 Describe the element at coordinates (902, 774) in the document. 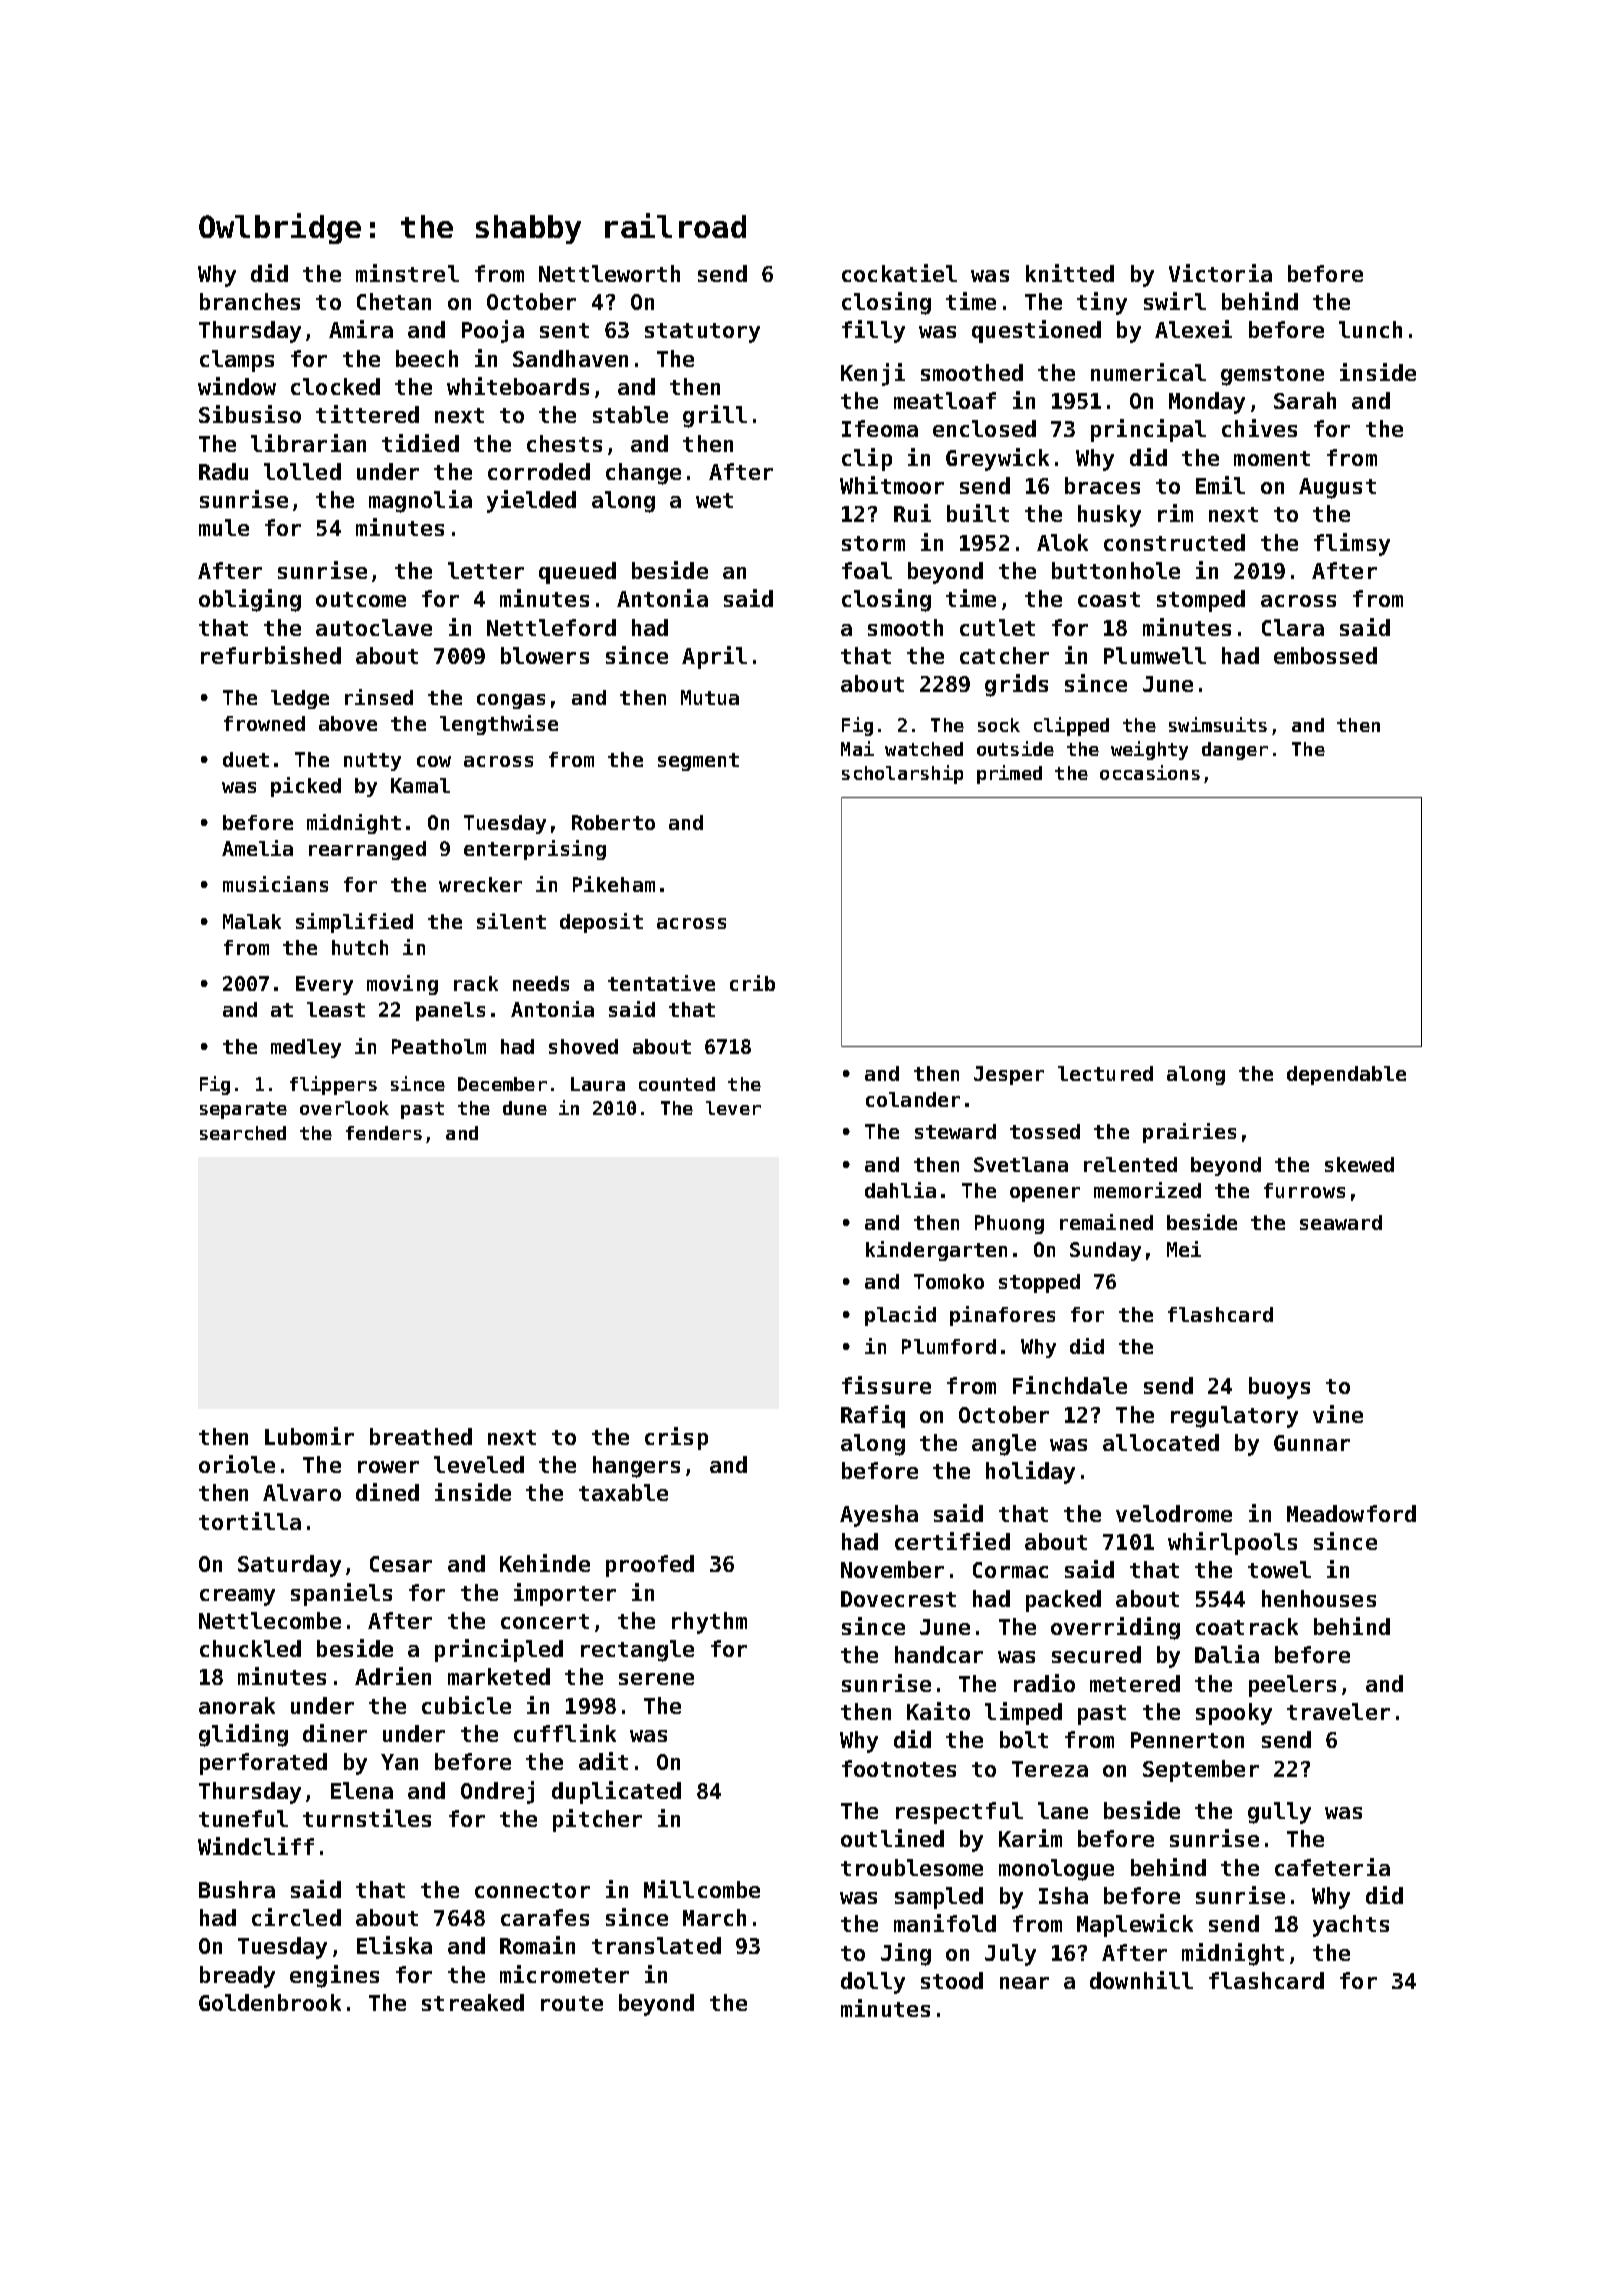

I see `scholarship` at that location.
